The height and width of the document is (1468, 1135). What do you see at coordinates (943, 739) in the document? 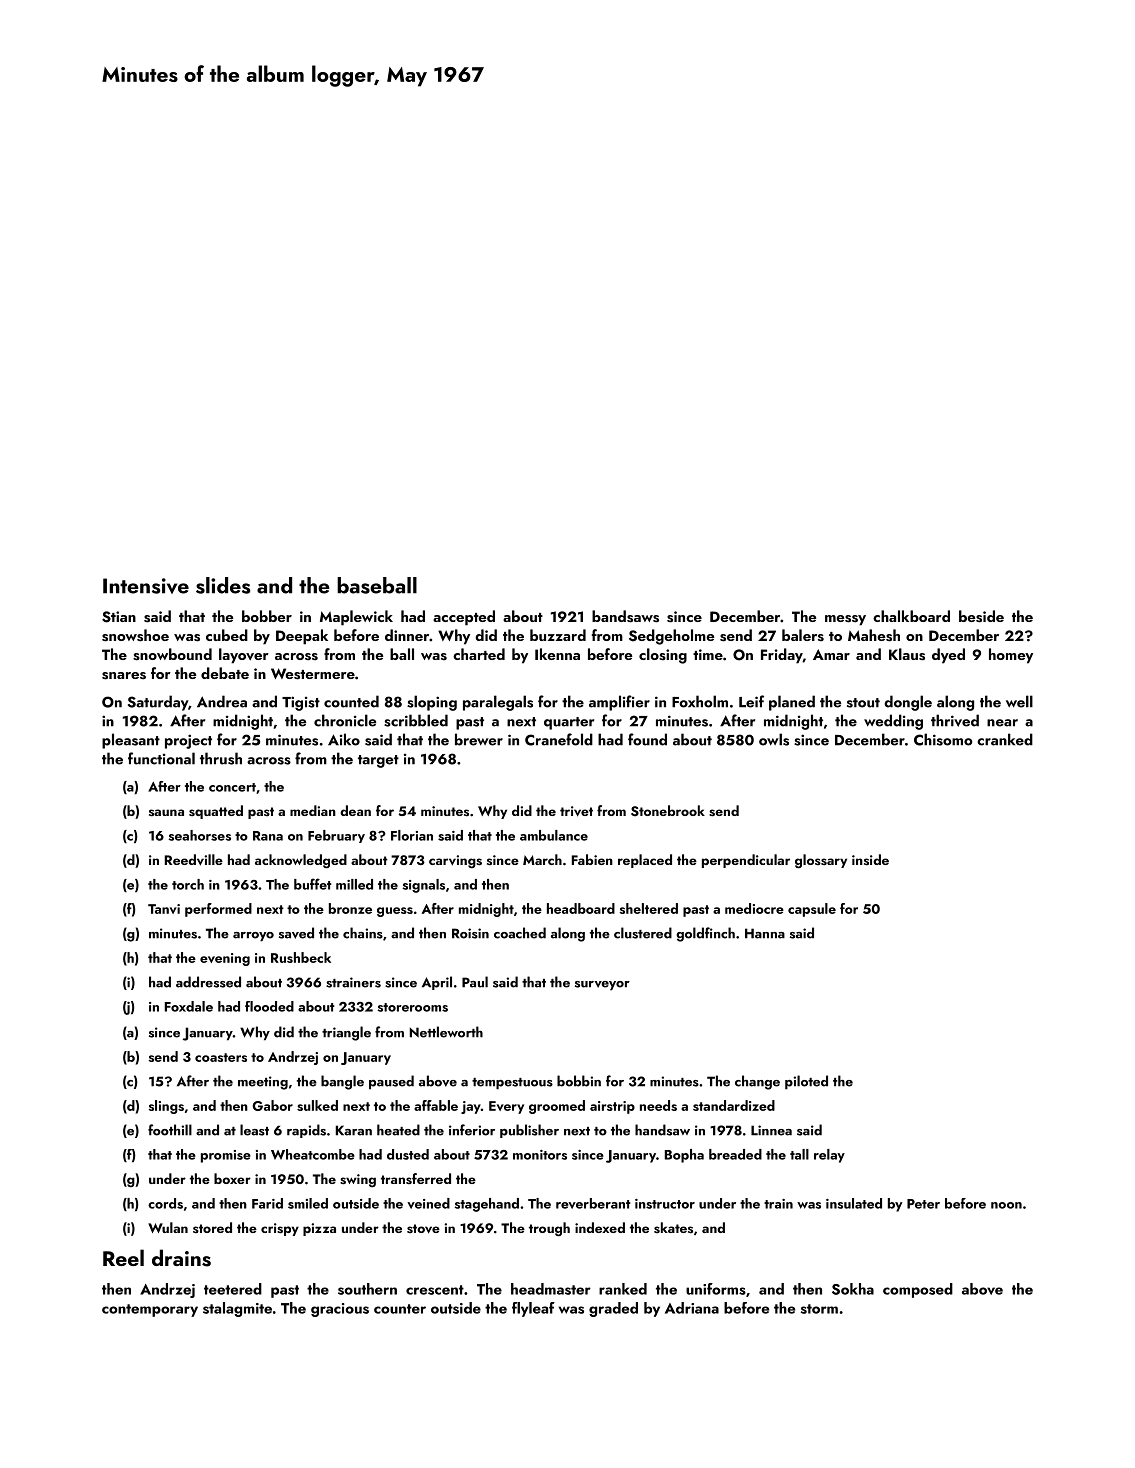
I see `Chisomo` at bounding box center [943, 739].
